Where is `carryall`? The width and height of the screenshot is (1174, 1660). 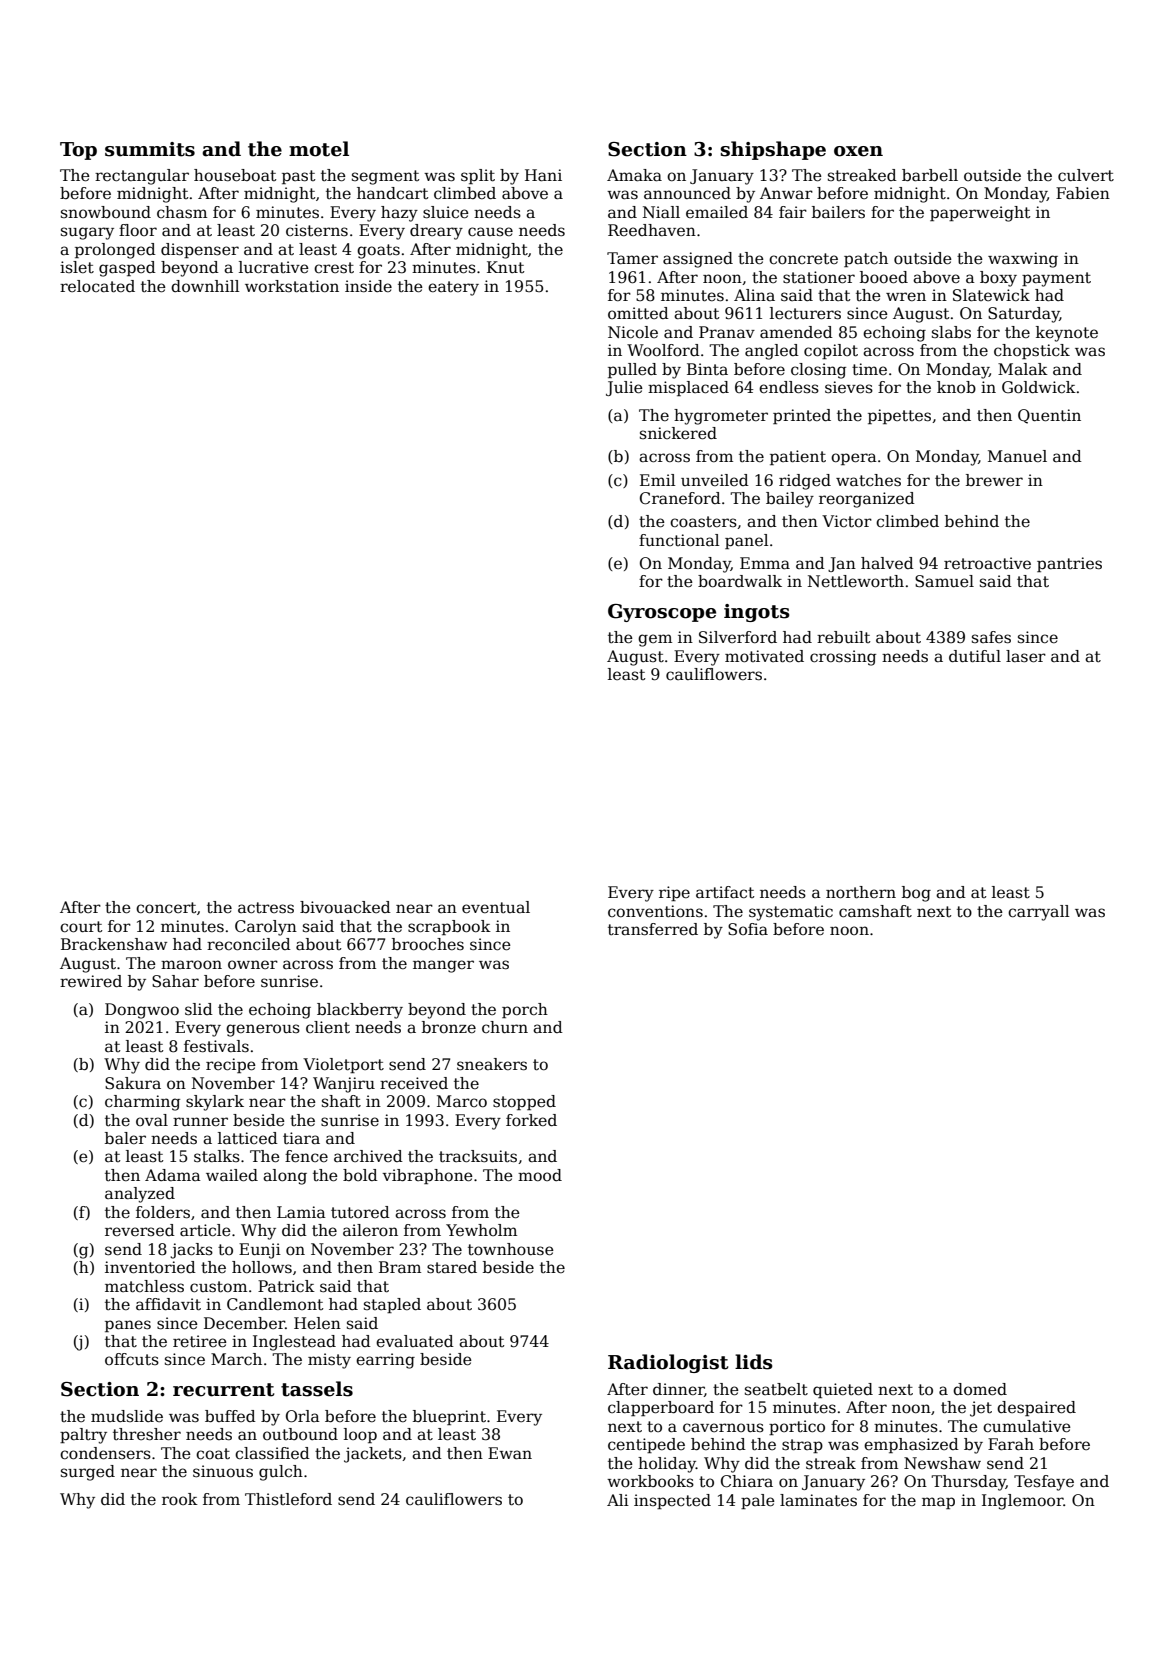
carryall is located at coordinates (1038, 913).
